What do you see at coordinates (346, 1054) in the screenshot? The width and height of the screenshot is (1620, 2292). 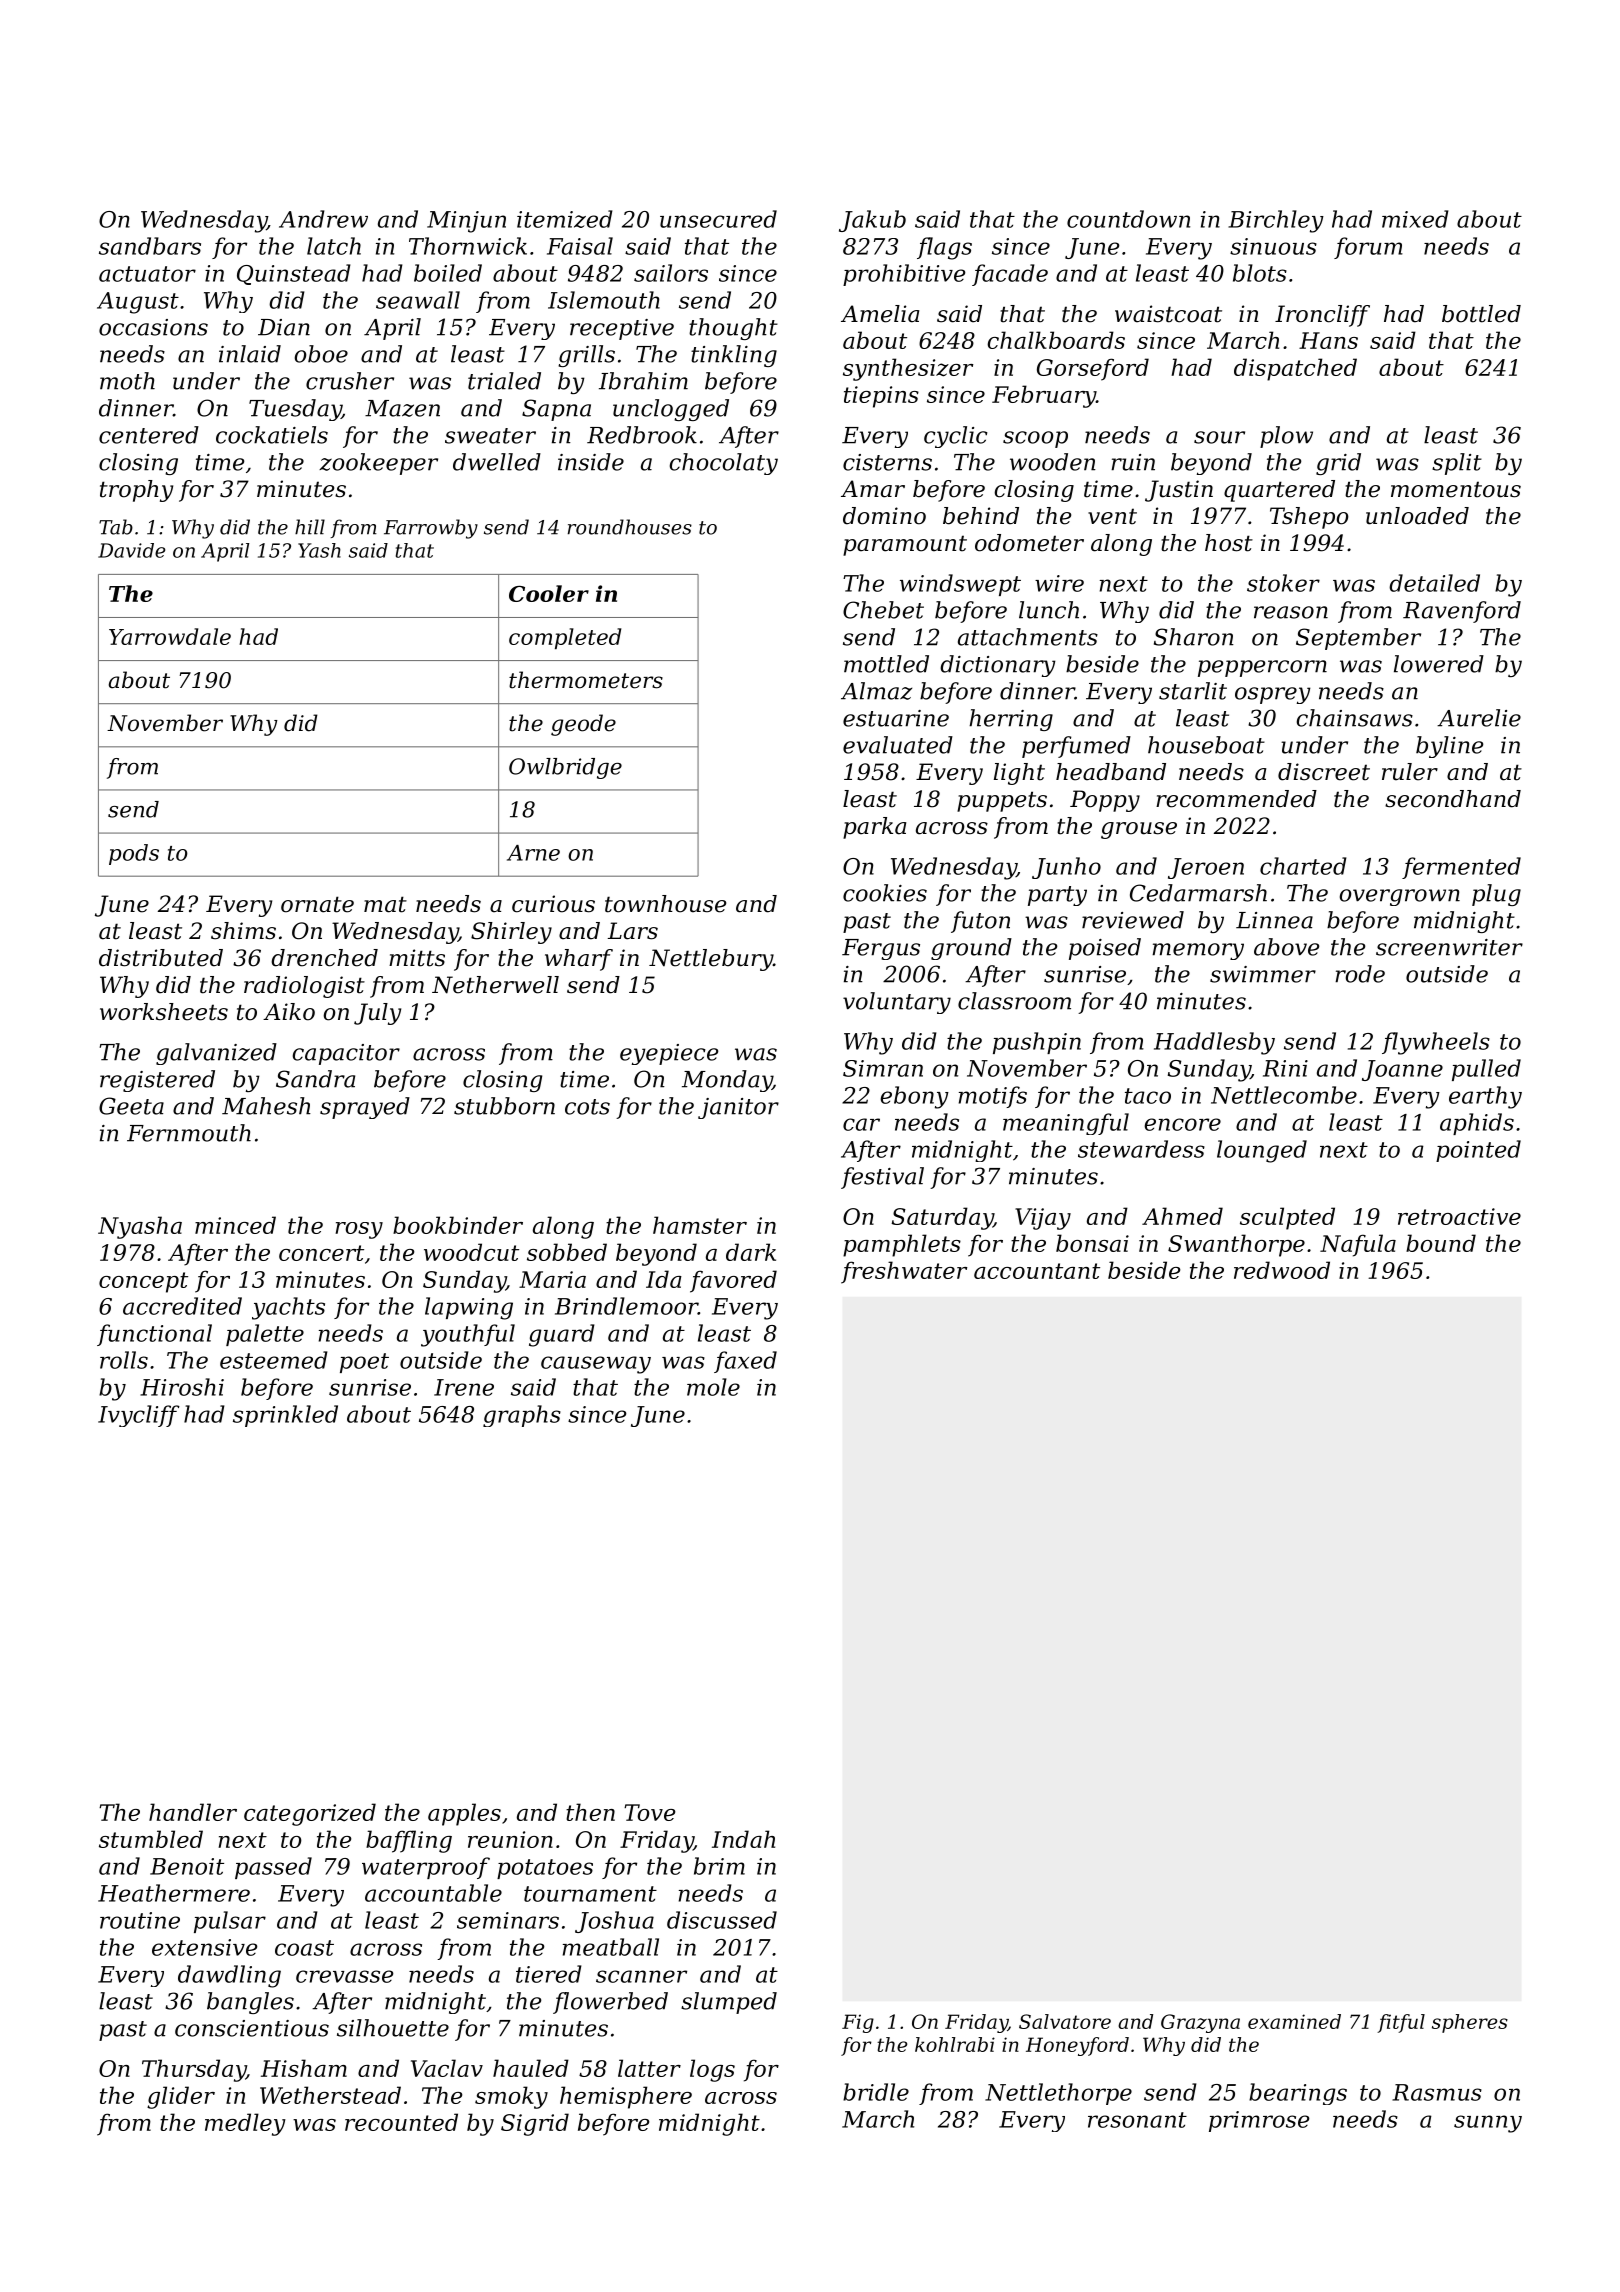 I see `capacitor` at bounding box center [346, 1054].
